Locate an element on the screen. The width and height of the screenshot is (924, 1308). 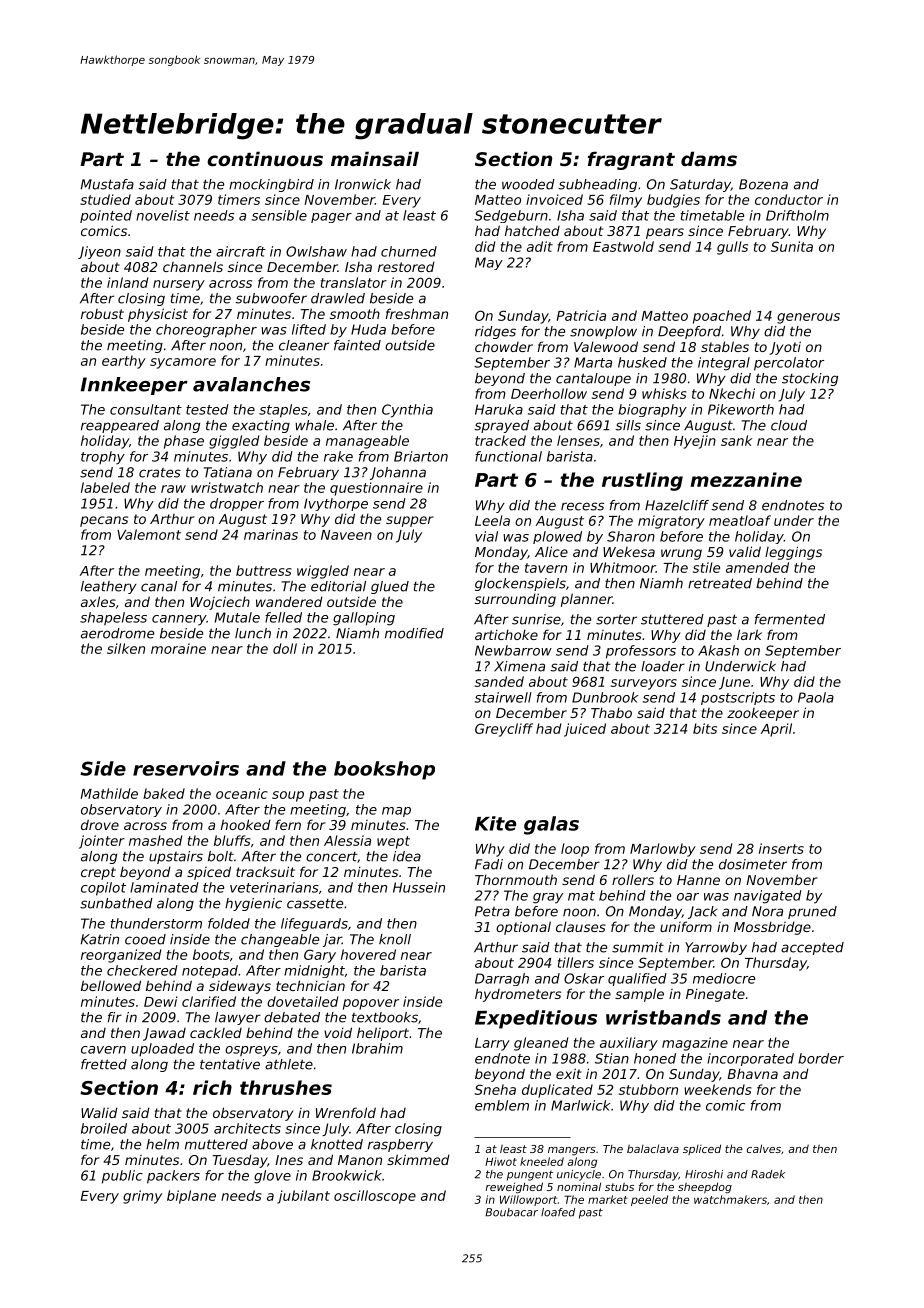
whale is located at coordinates (314, 425).
